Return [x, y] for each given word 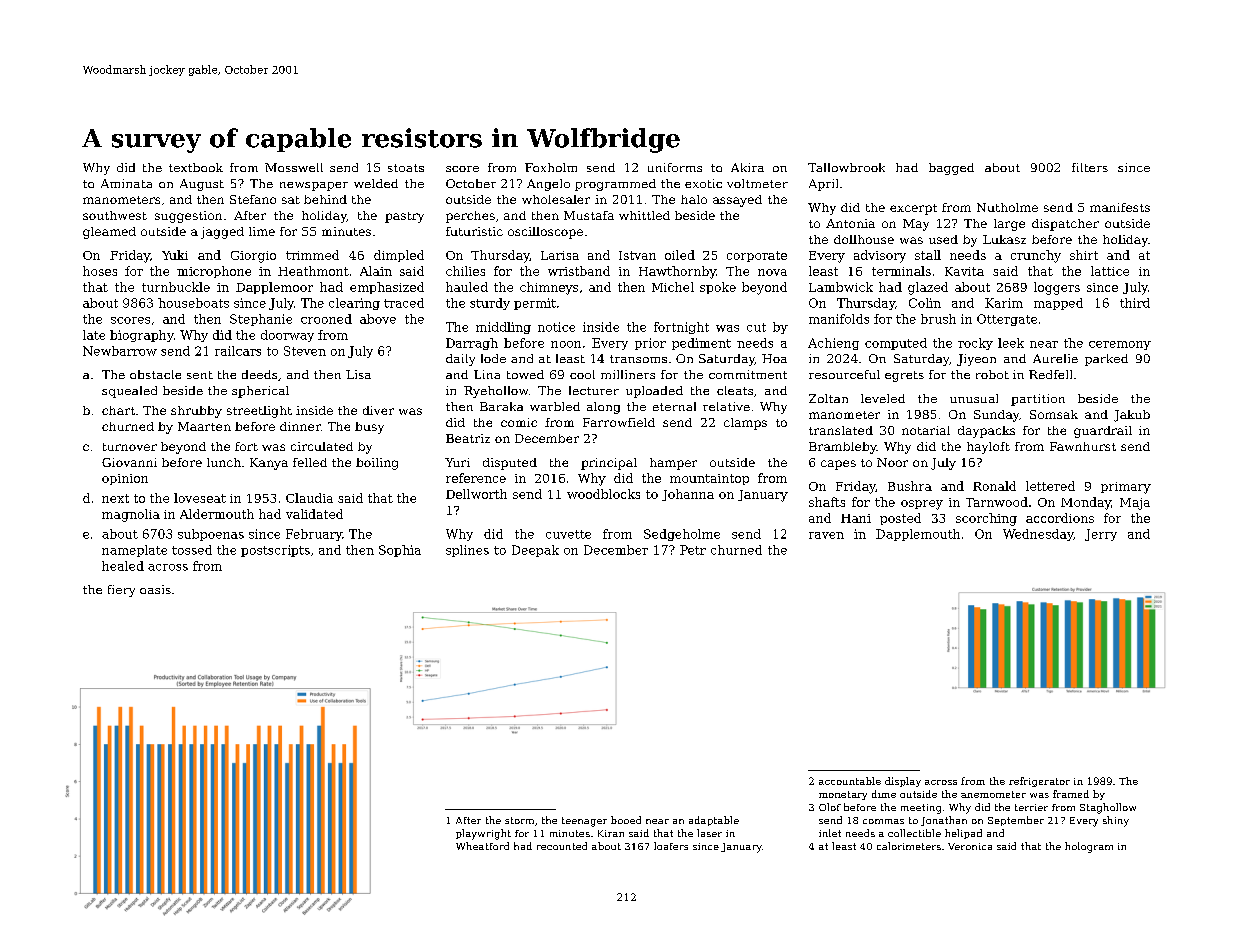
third [1135, 303]
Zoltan [828, 398]
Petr [693, 550]
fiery [121, 591]
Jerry [1101, 535]
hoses [100, 271]
